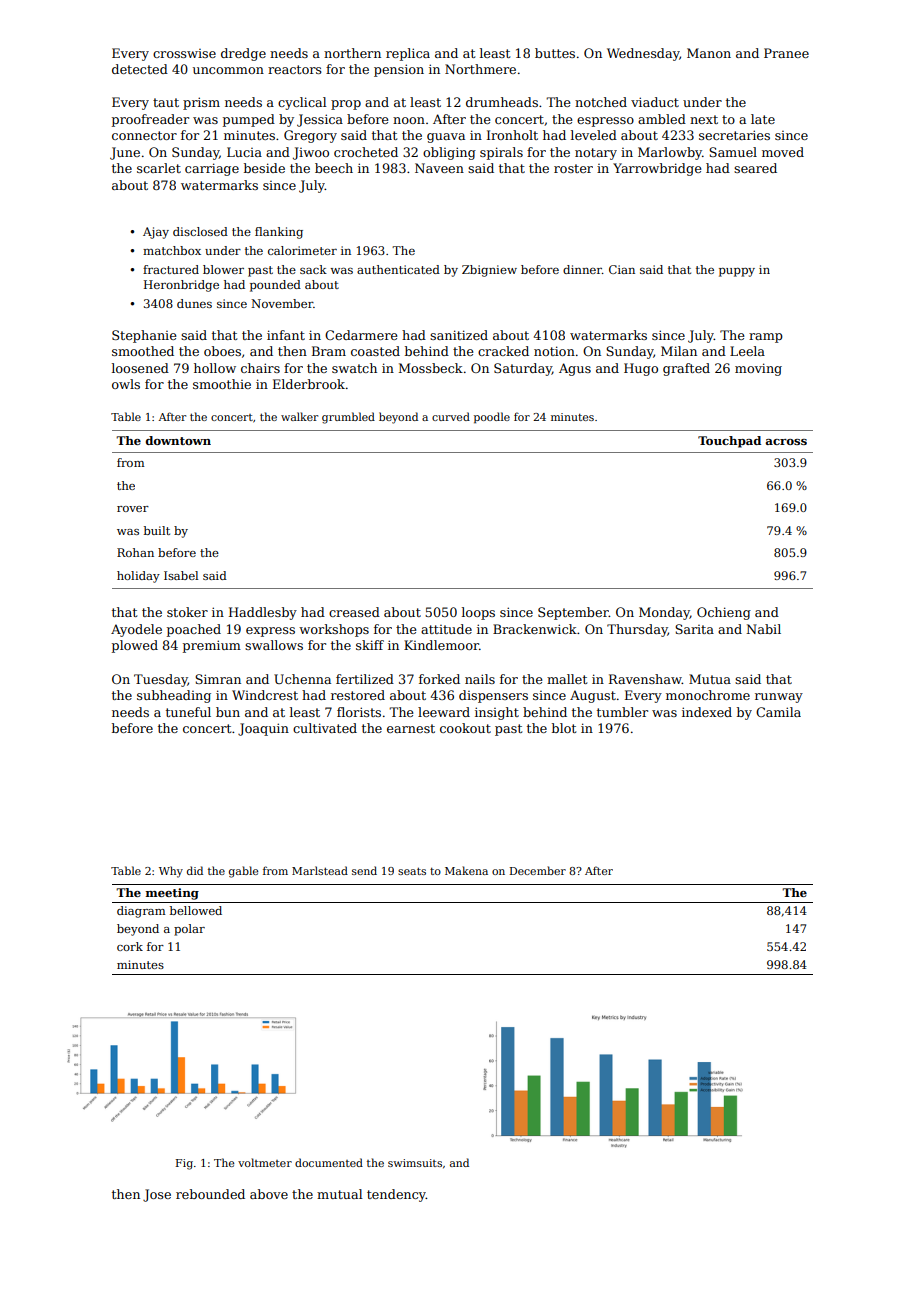  Describe the element at coordinates (265, 1162) in the screenshot. I see `voltmeter` at that location.
